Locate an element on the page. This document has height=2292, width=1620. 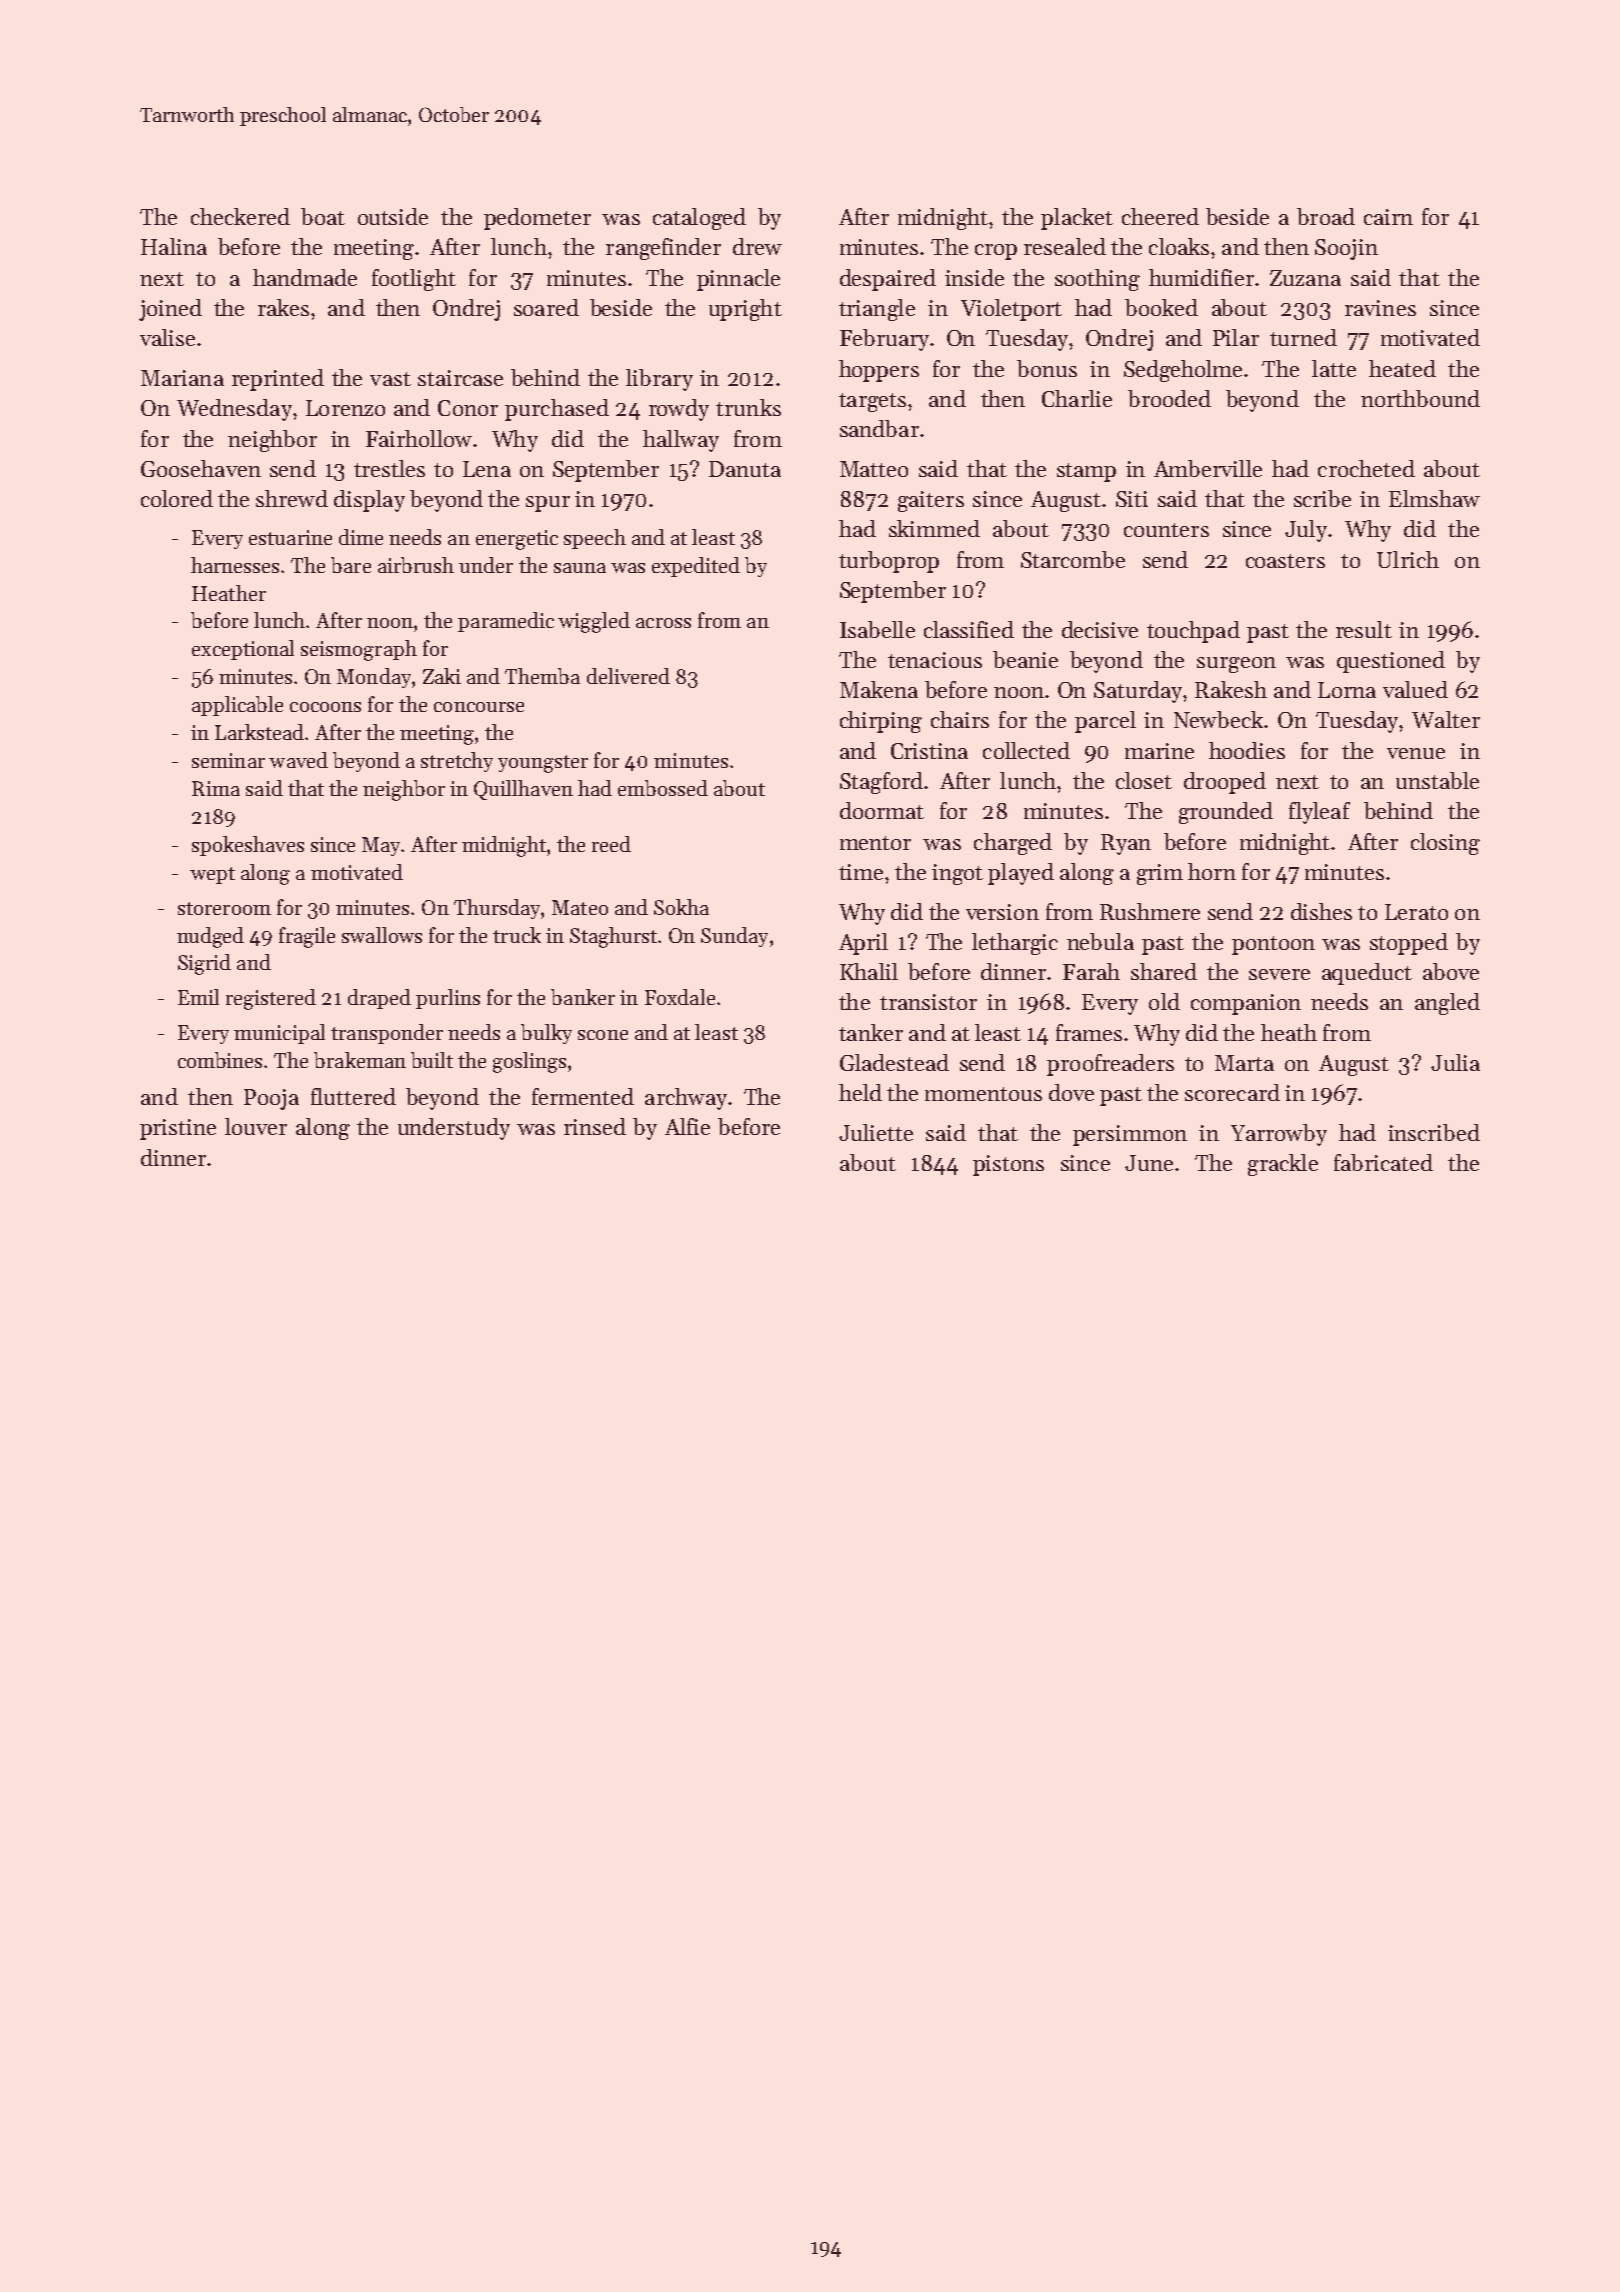
library is located at coordinates (659, 380).
